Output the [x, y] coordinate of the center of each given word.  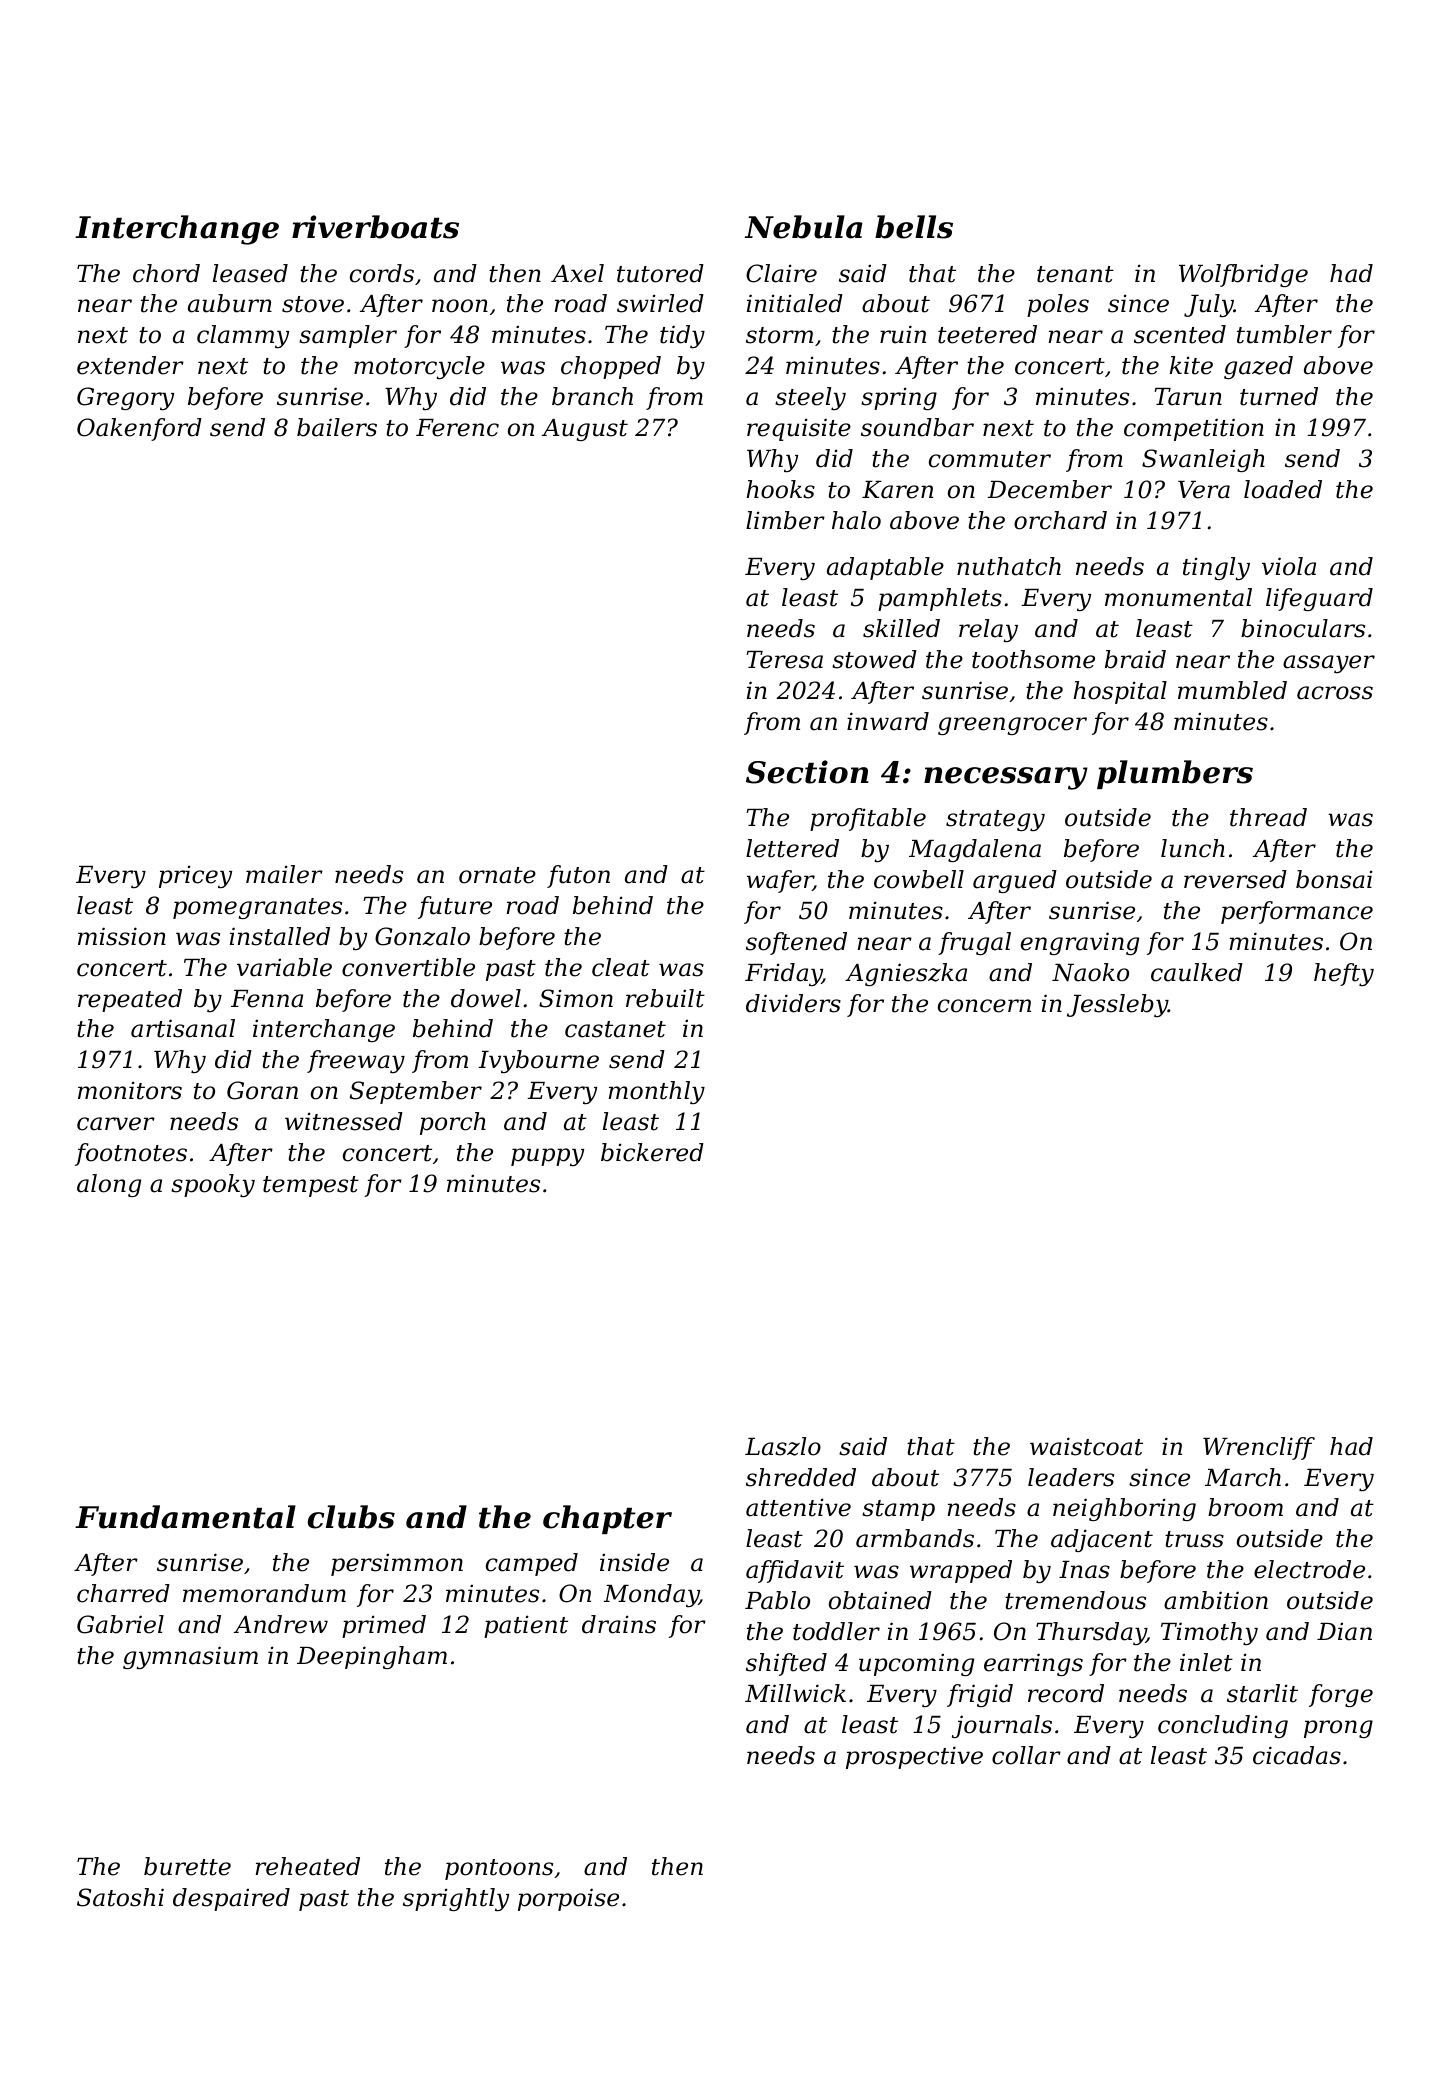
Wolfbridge [1243, 275]
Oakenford [139, 429]
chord [166, 273]
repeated [130, 1000]
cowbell [919, 879]
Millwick [795, 1693]
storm [779, 335]
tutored [660, 273]
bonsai [1334, 879]
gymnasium [190, 1657]
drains [619, 1624]
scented [1180, 334]
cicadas [1297, 1755]
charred [123, 1593]
